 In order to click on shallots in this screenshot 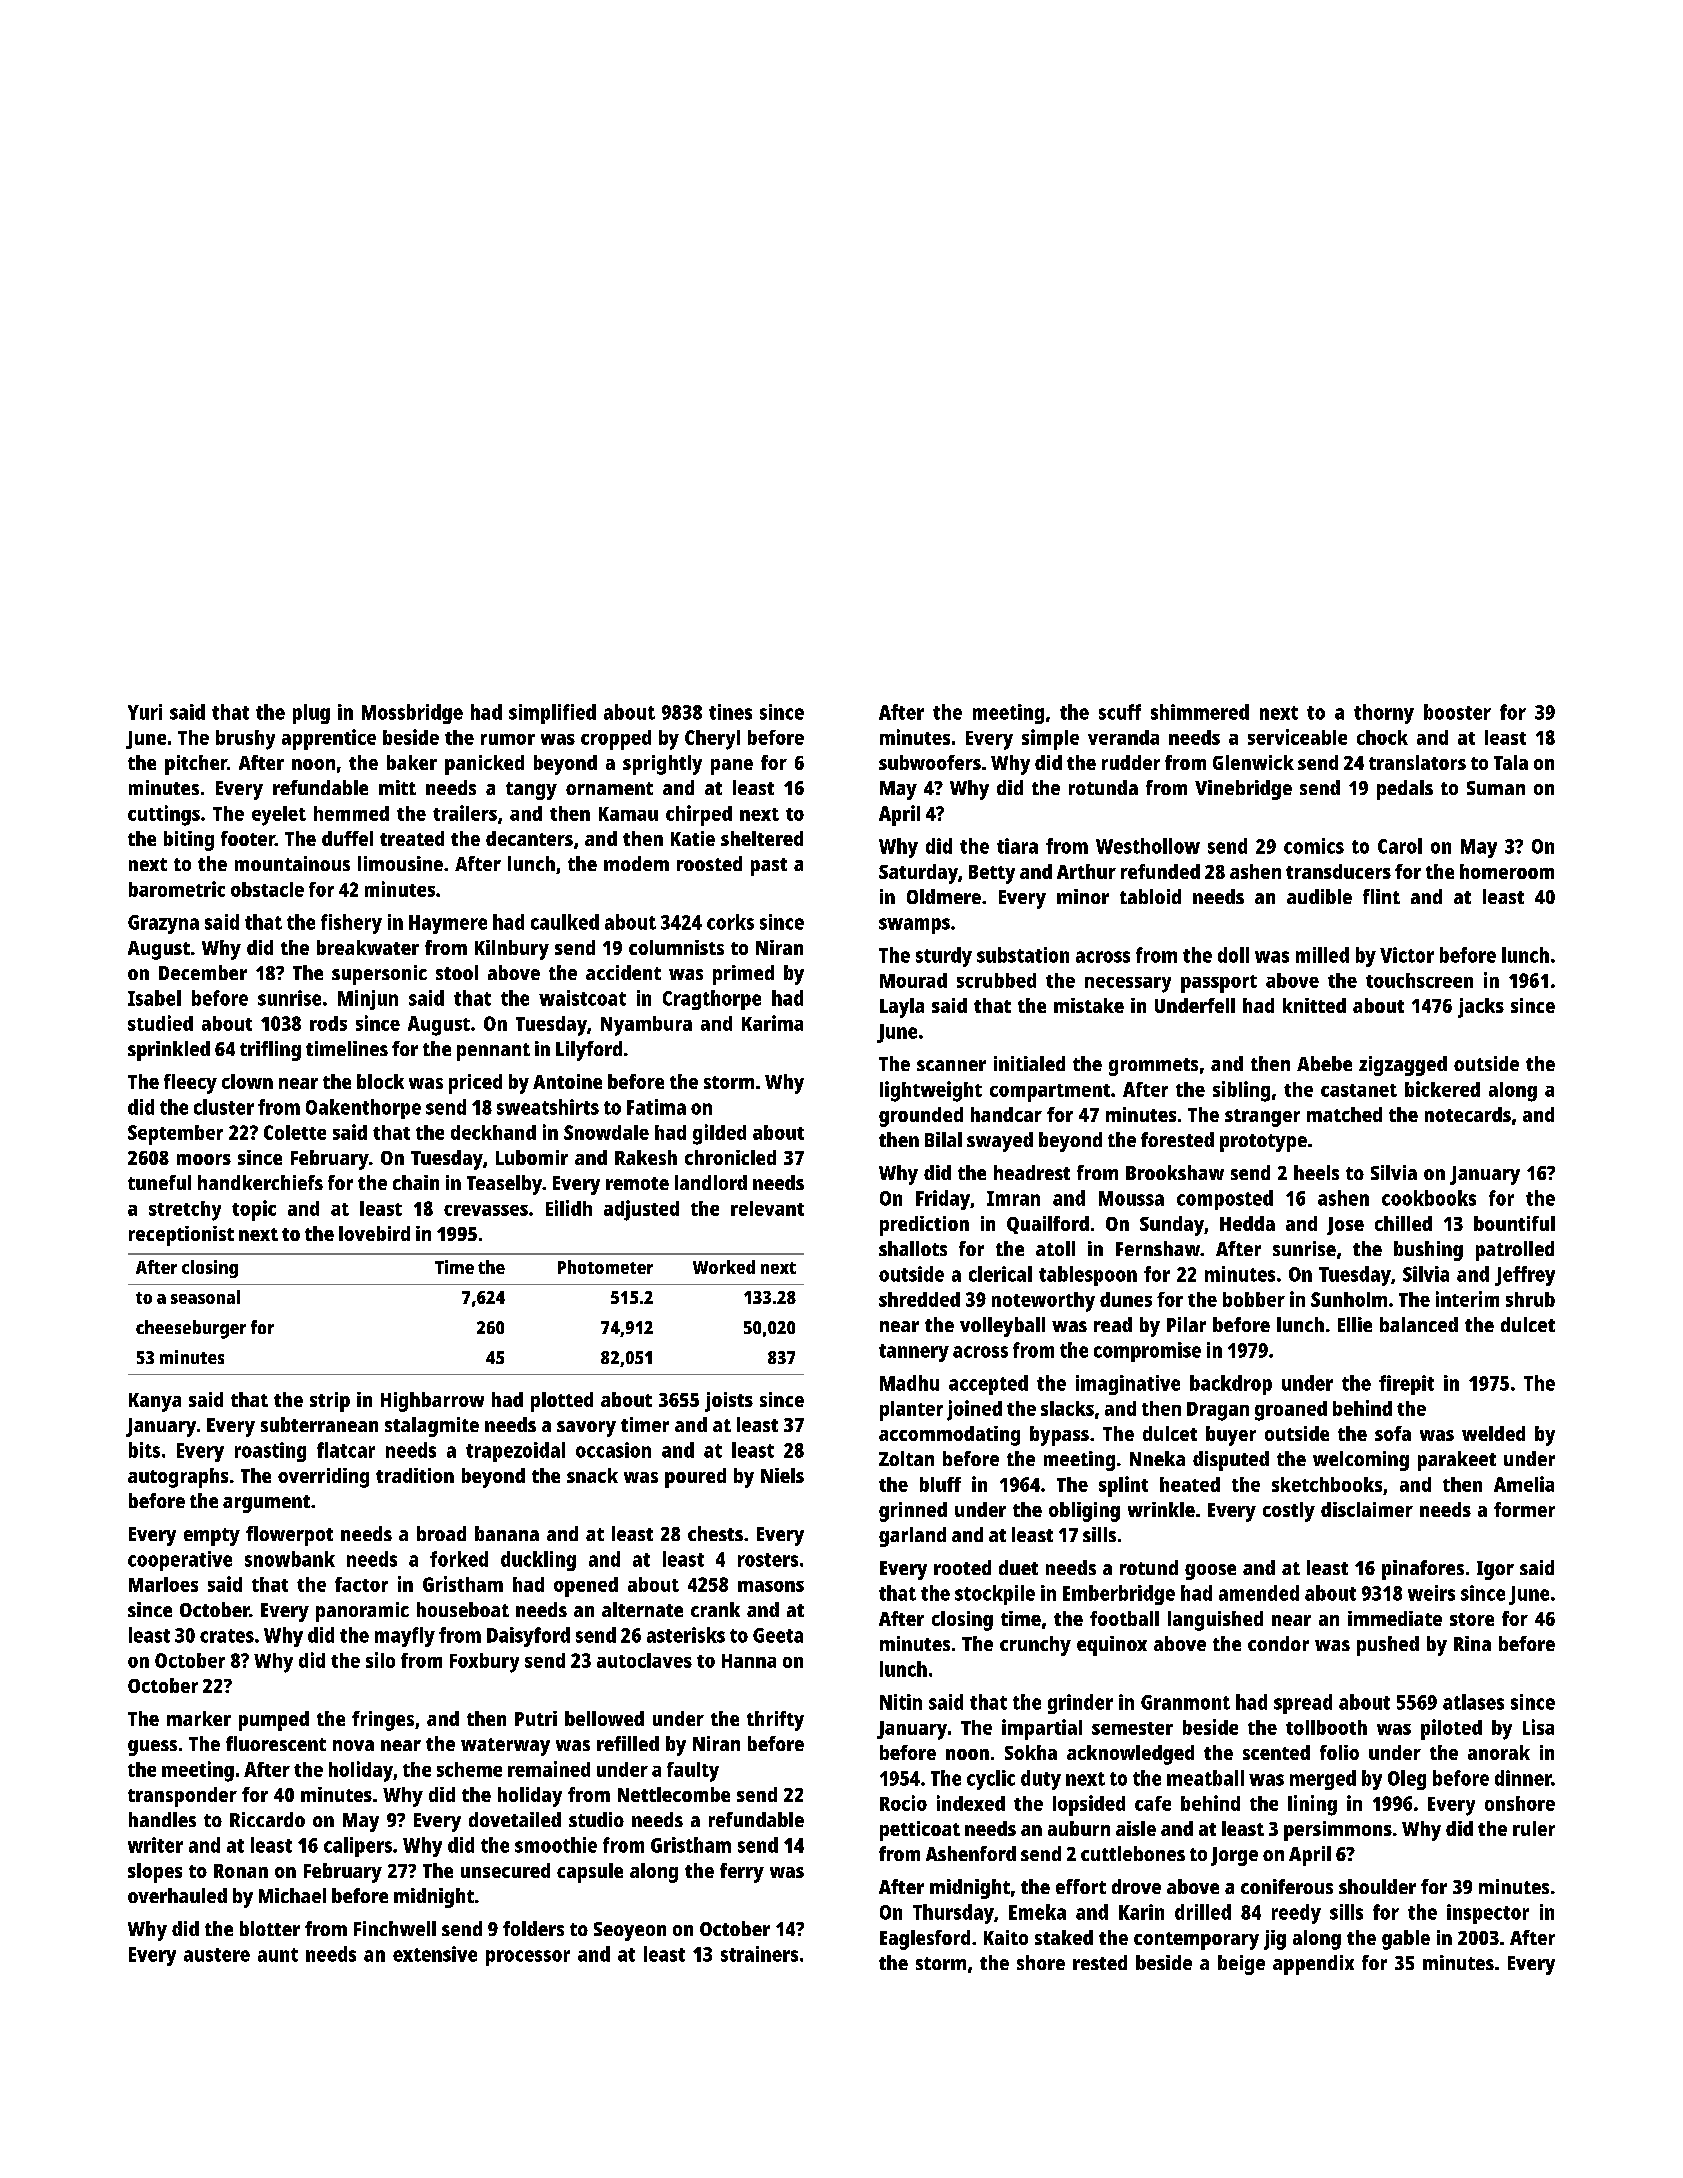, I will do `click(913, 1248)`.
